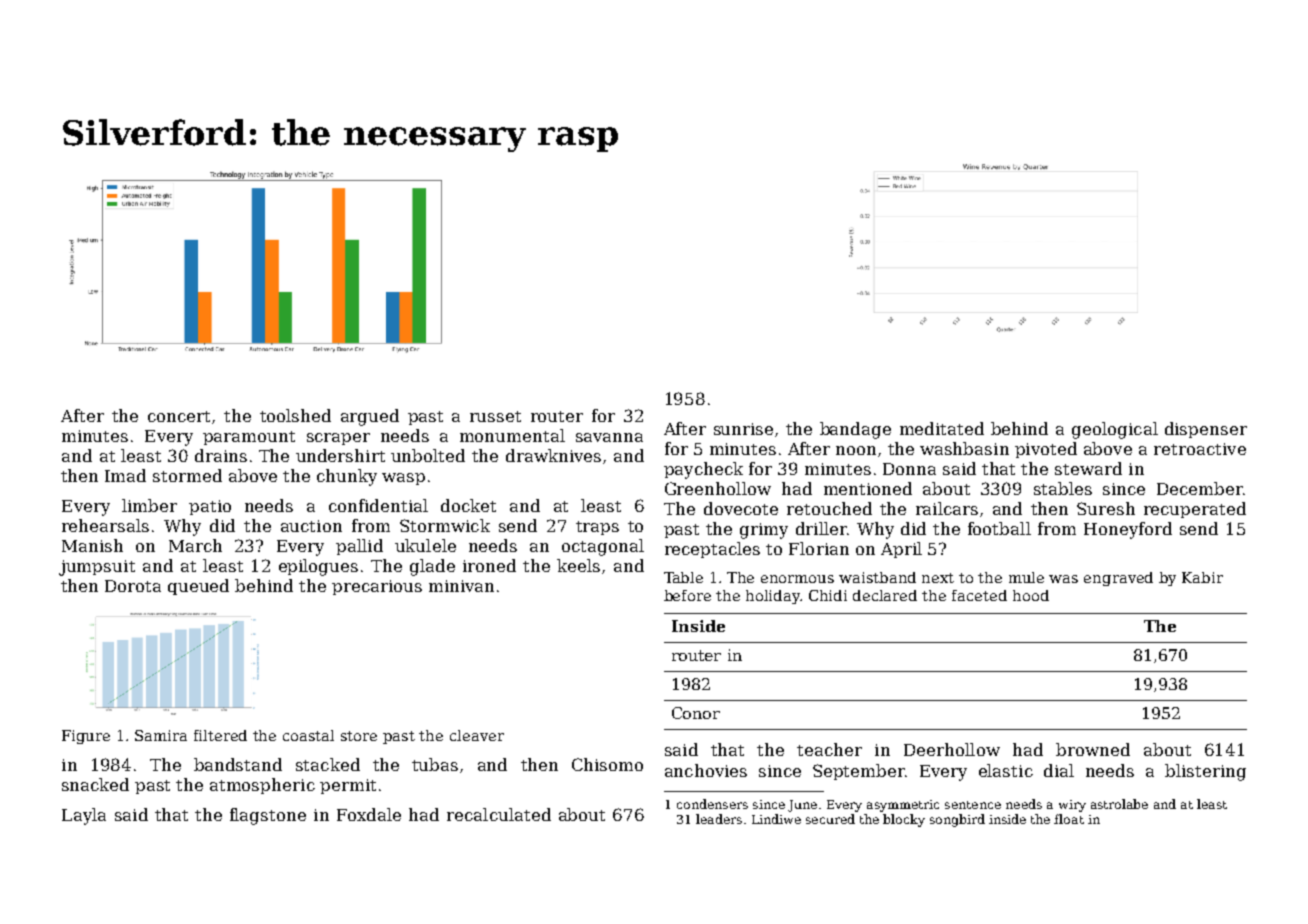 The height and width of the screenshot is (924, 1308). What do you see at coordinates (92, 545) in the screenshot?
I see `Manish` at bounding box center [92, 545].
